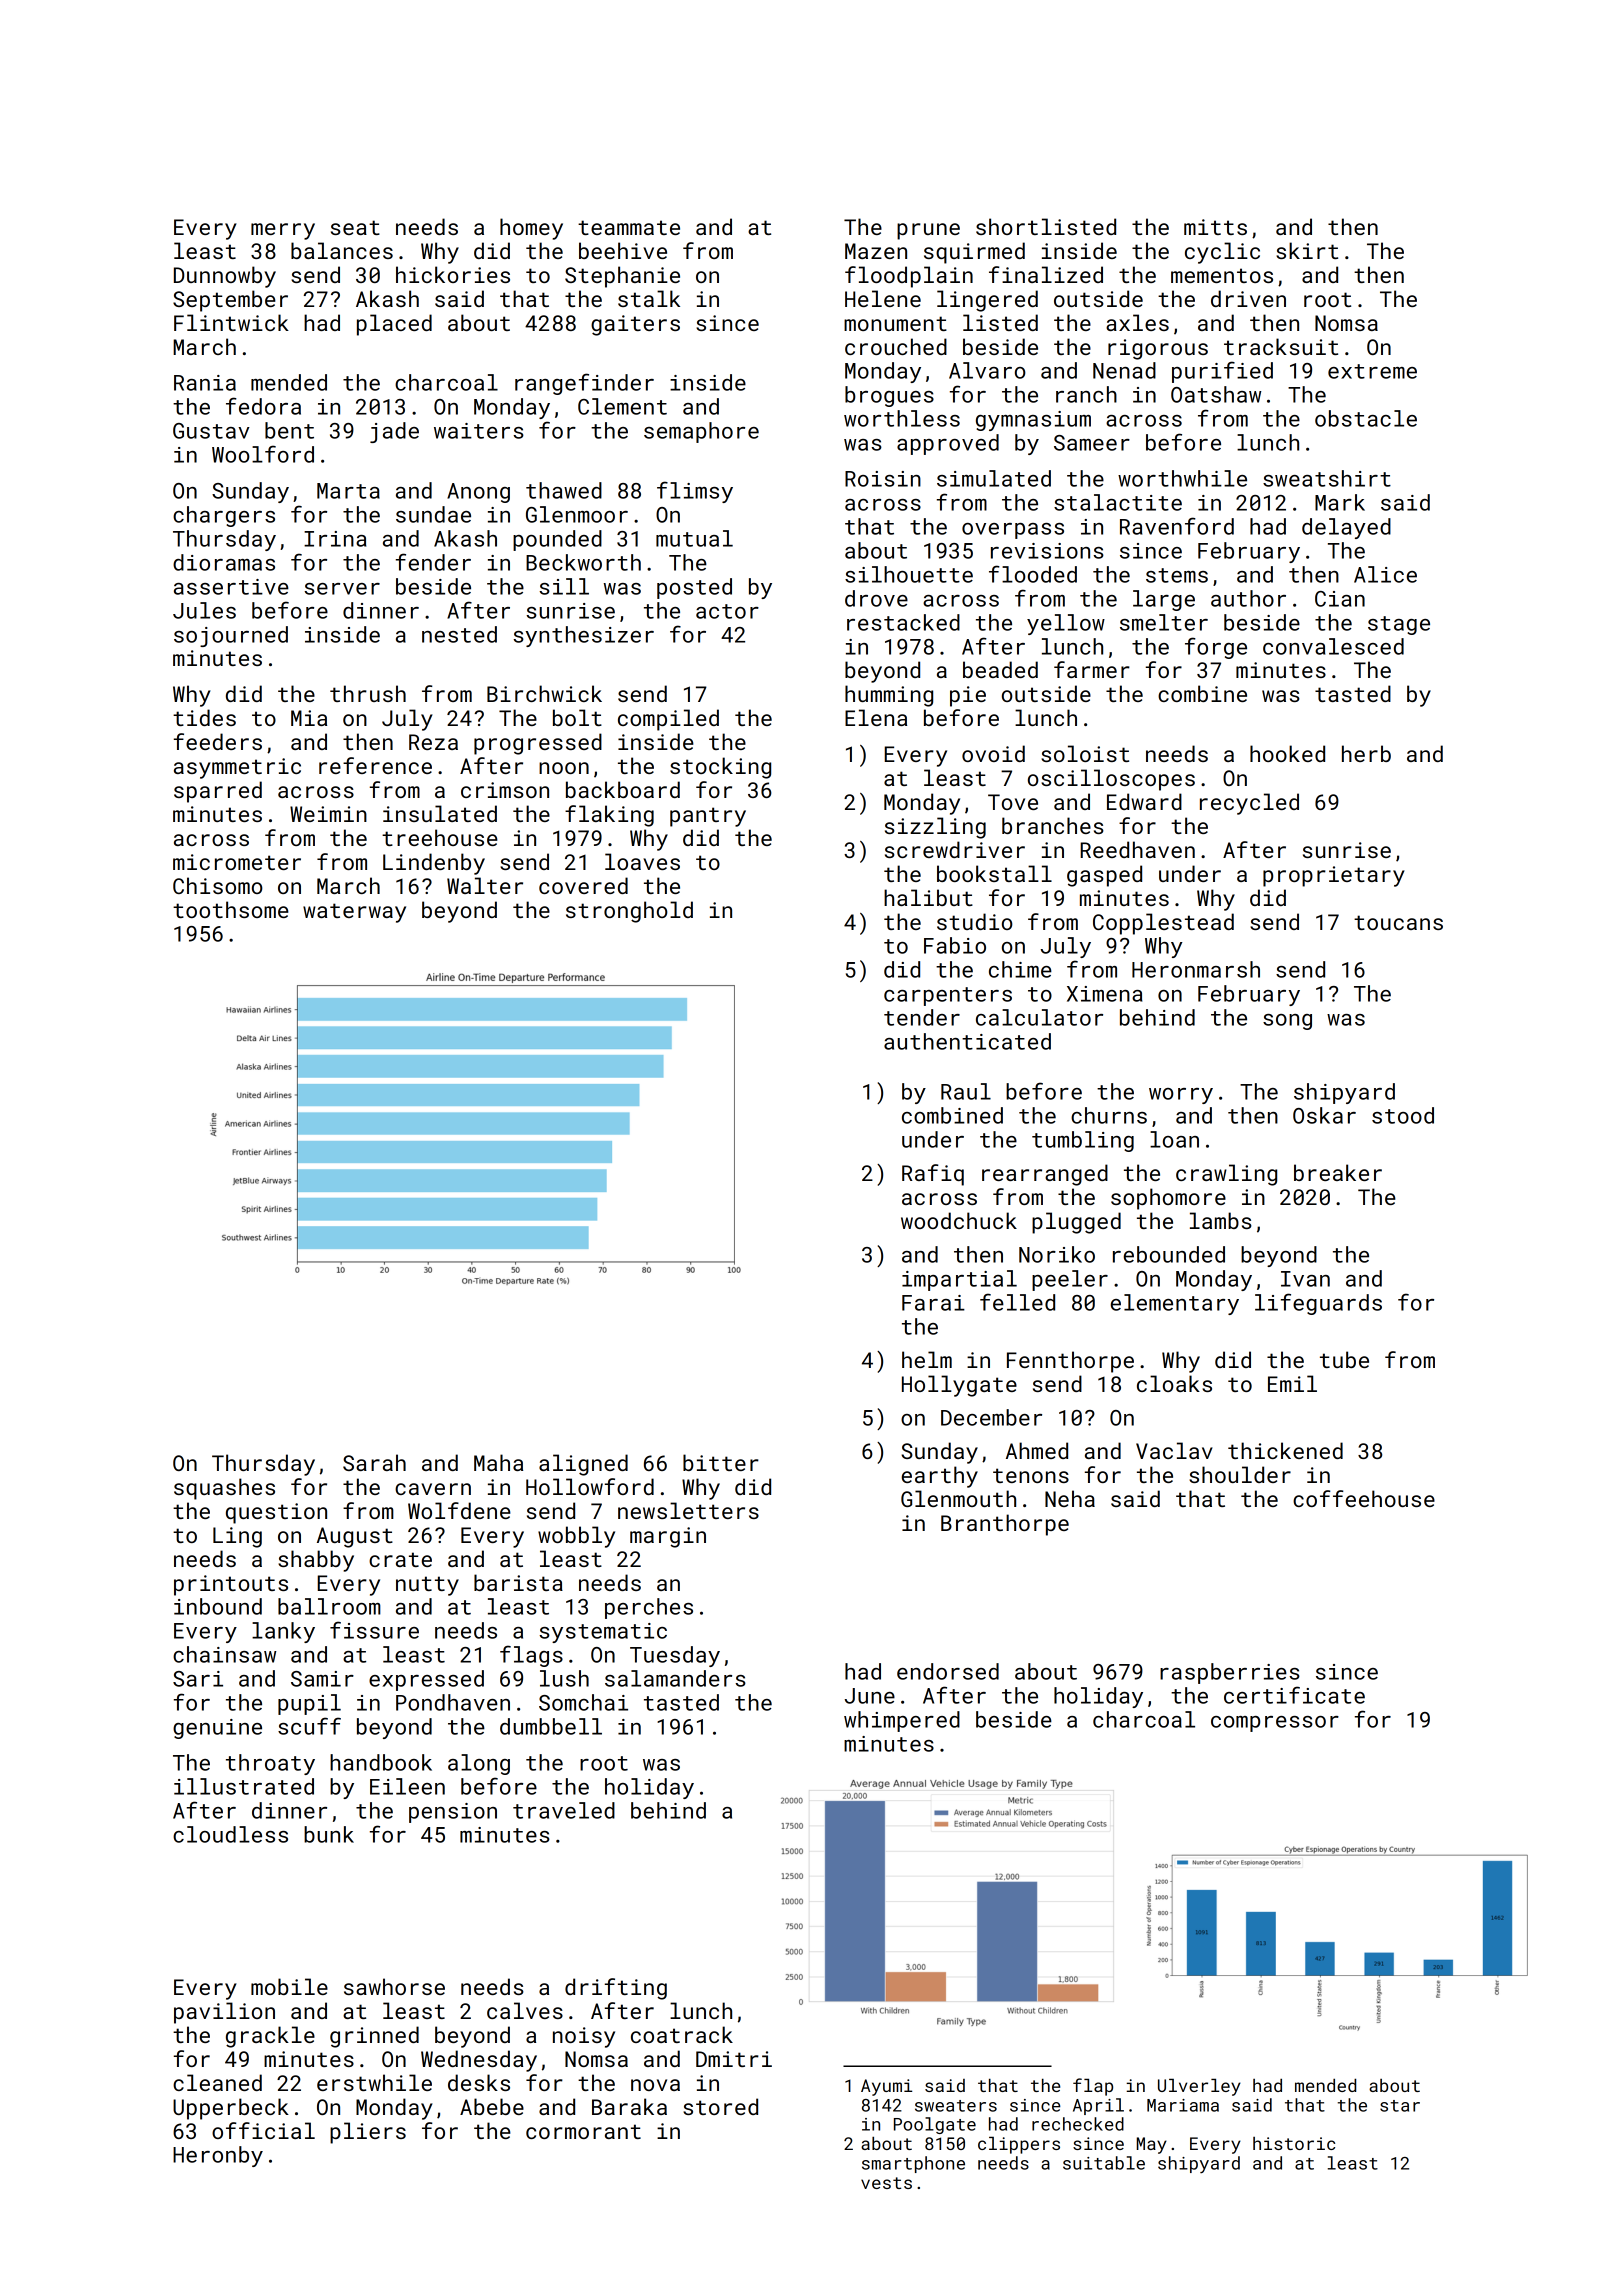  Describe the element at coordinates (1344, 1359) in the screenshot. I see `tube` at that location.
